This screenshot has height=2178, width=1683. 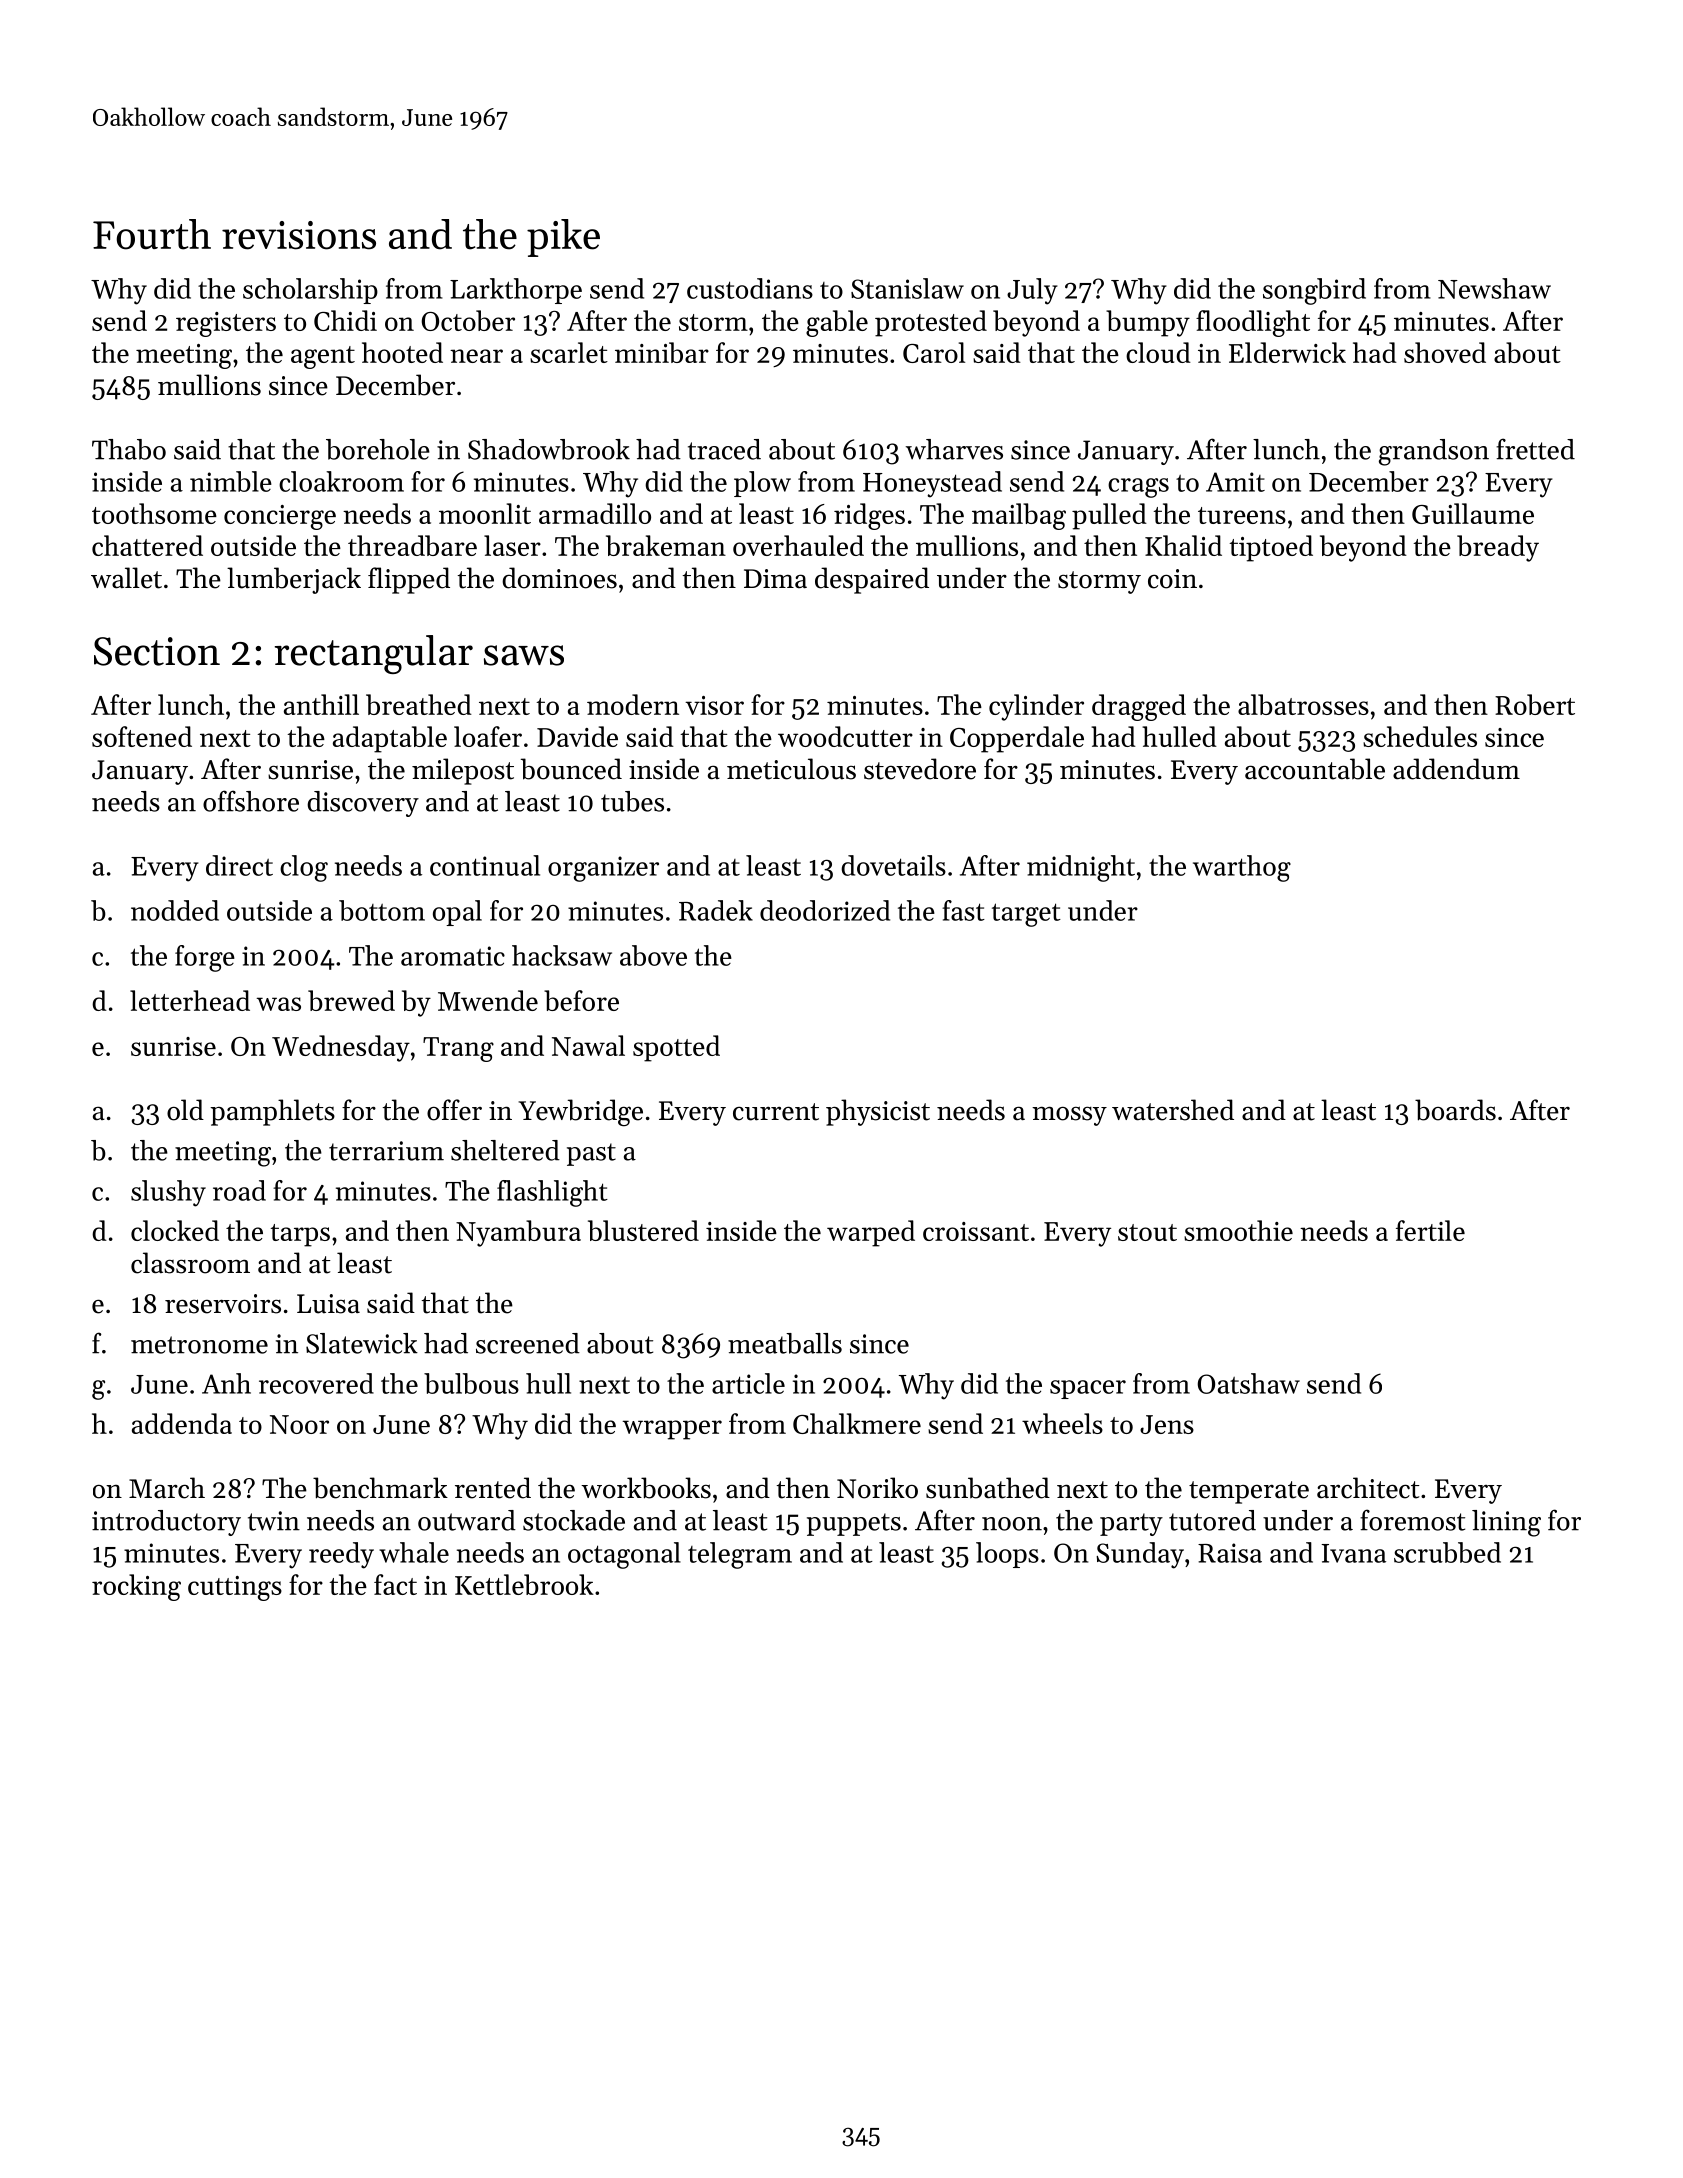 I want to click on tarps, so click(x=300, y=1235).
